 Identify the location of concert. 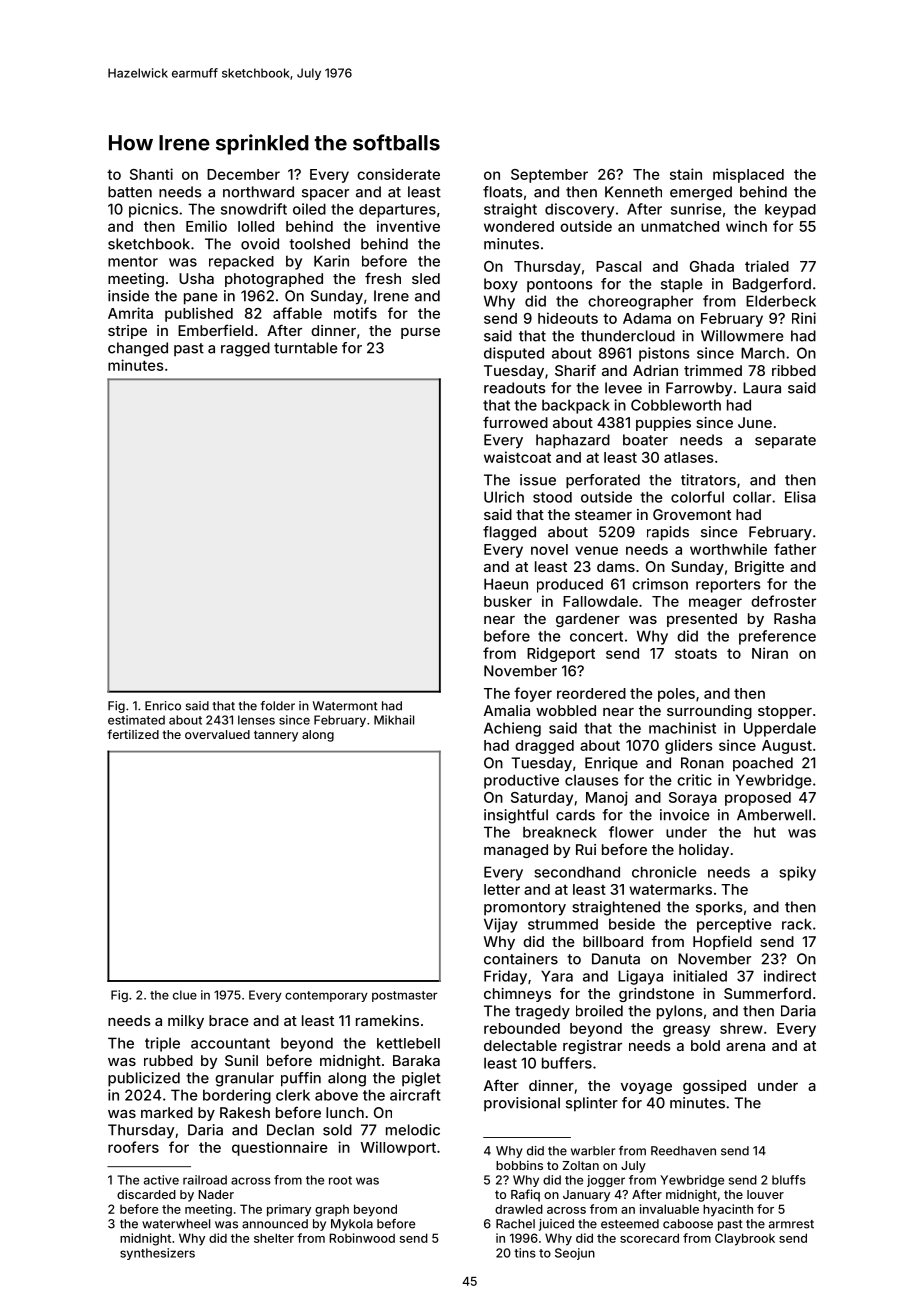
(596, 636).
